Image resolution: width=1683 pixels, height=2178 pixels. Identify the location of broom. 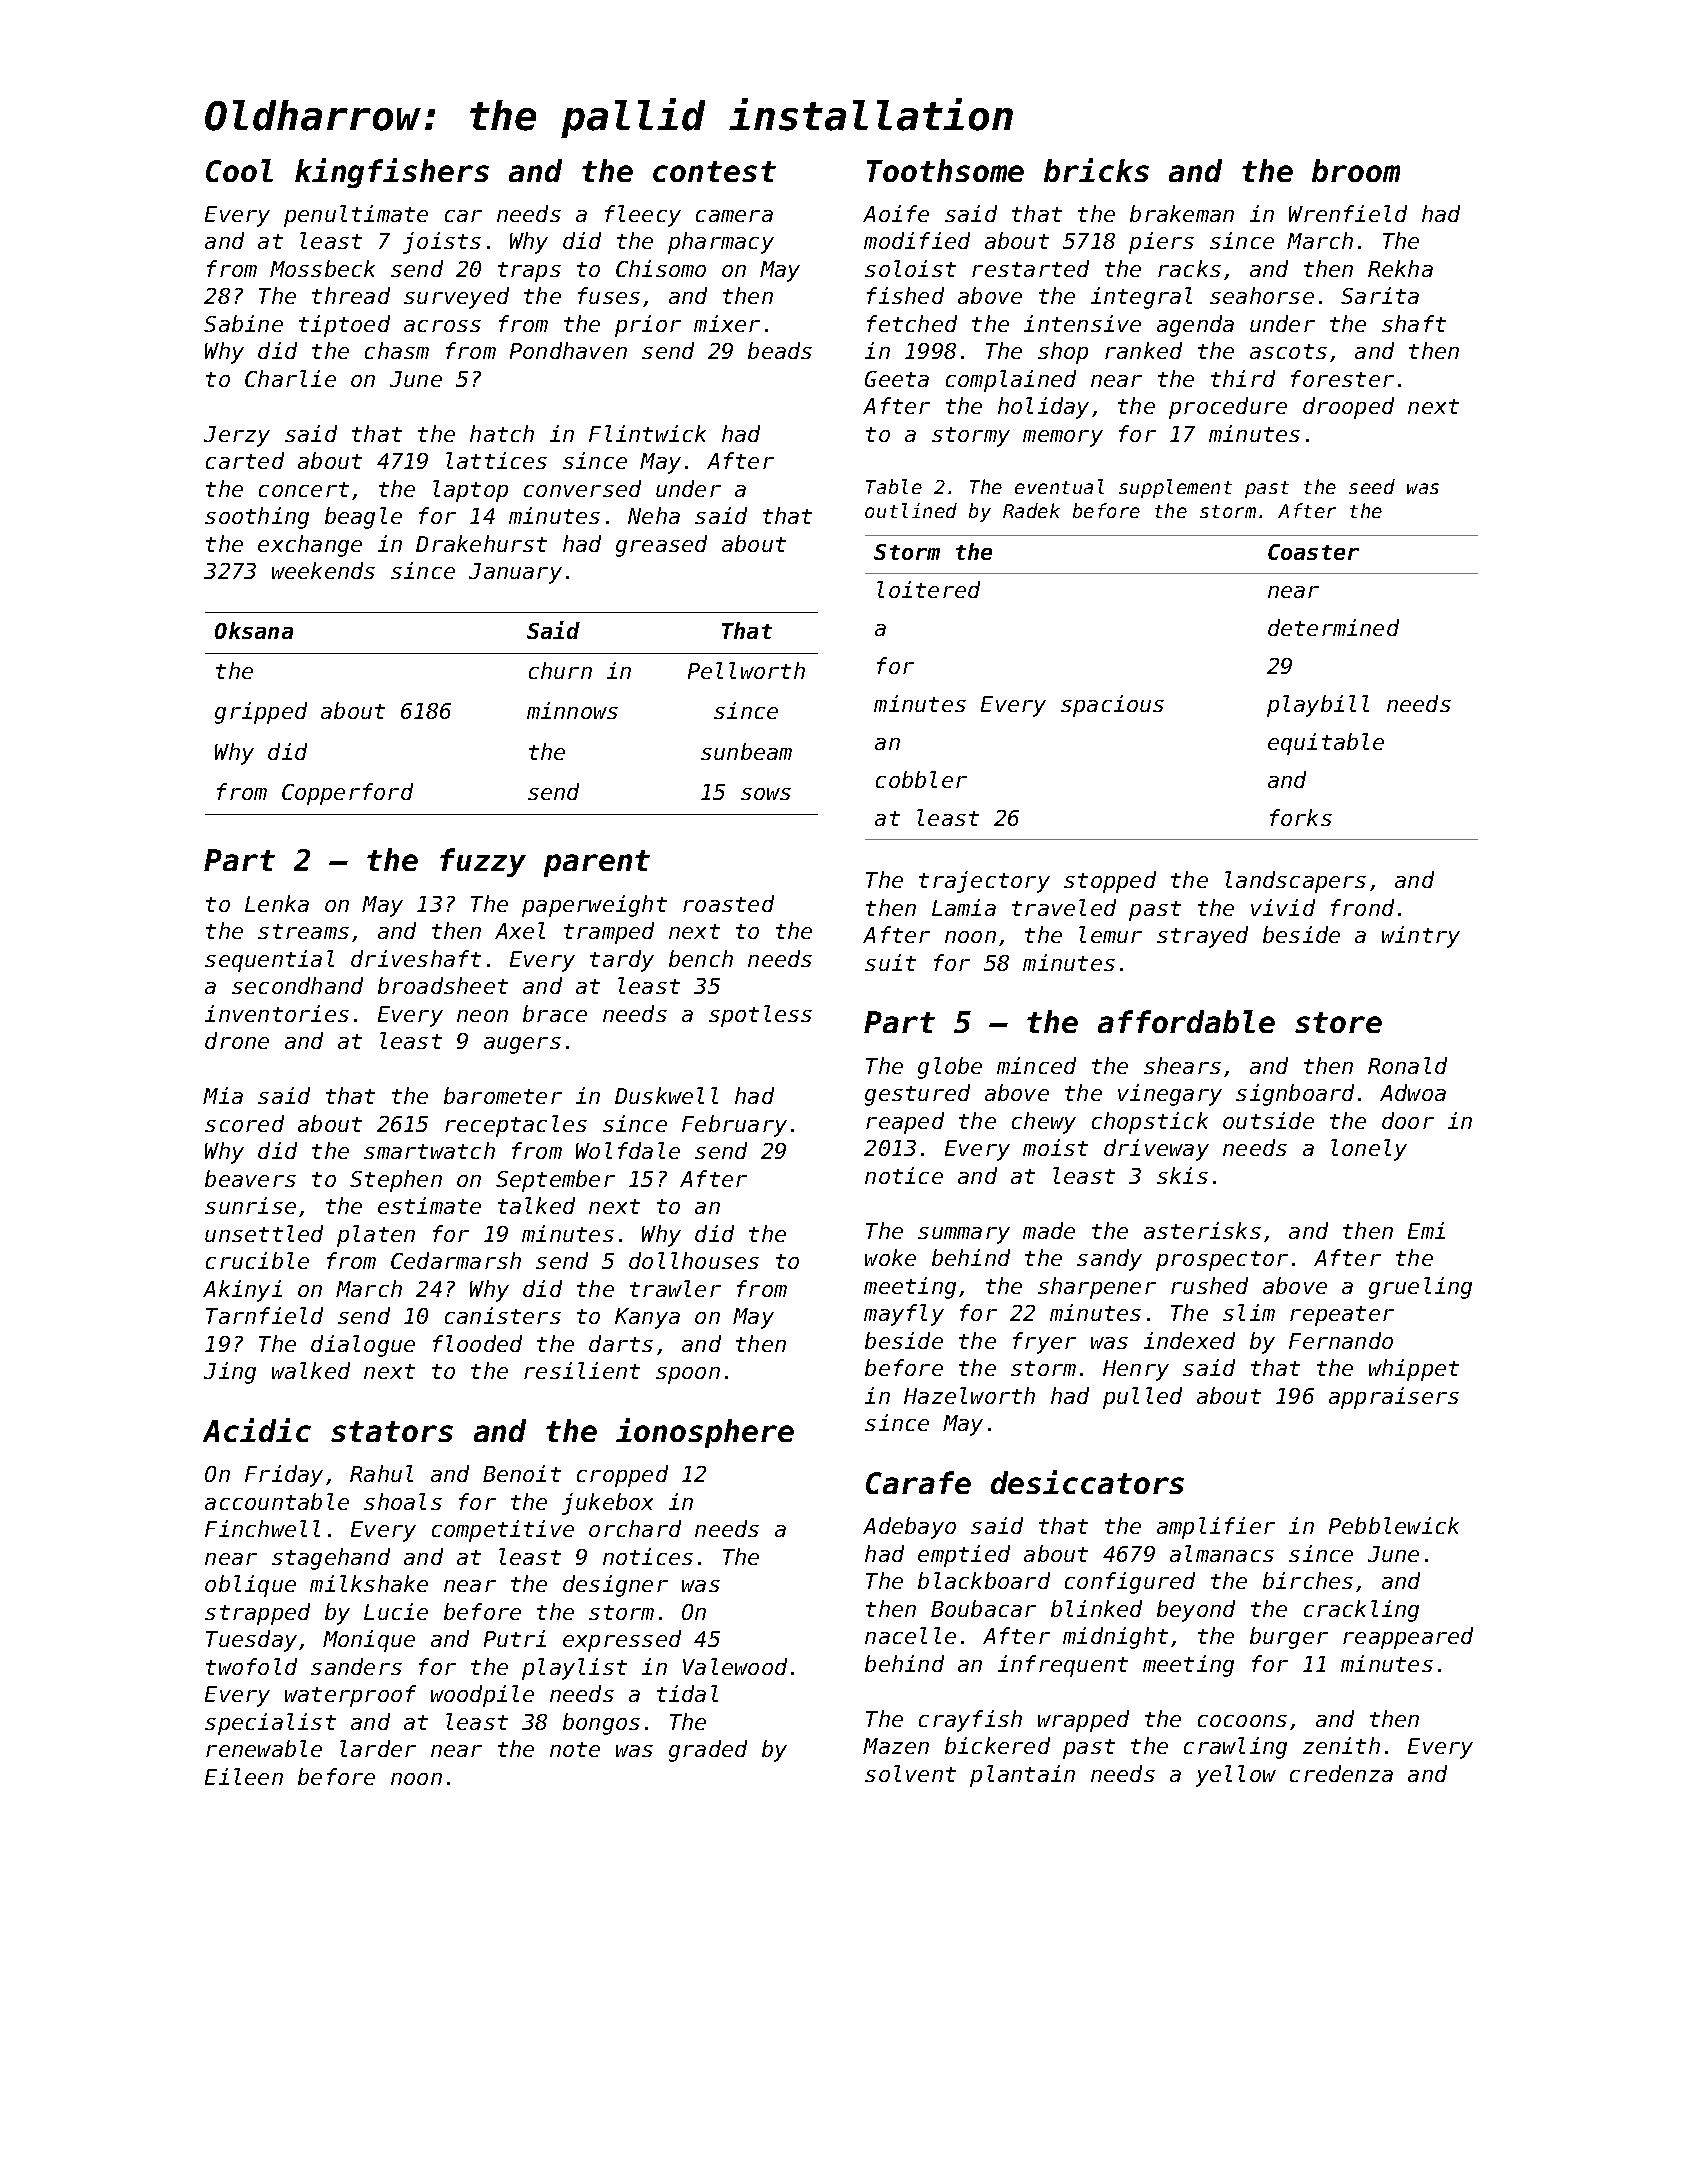
(1356, 170).
